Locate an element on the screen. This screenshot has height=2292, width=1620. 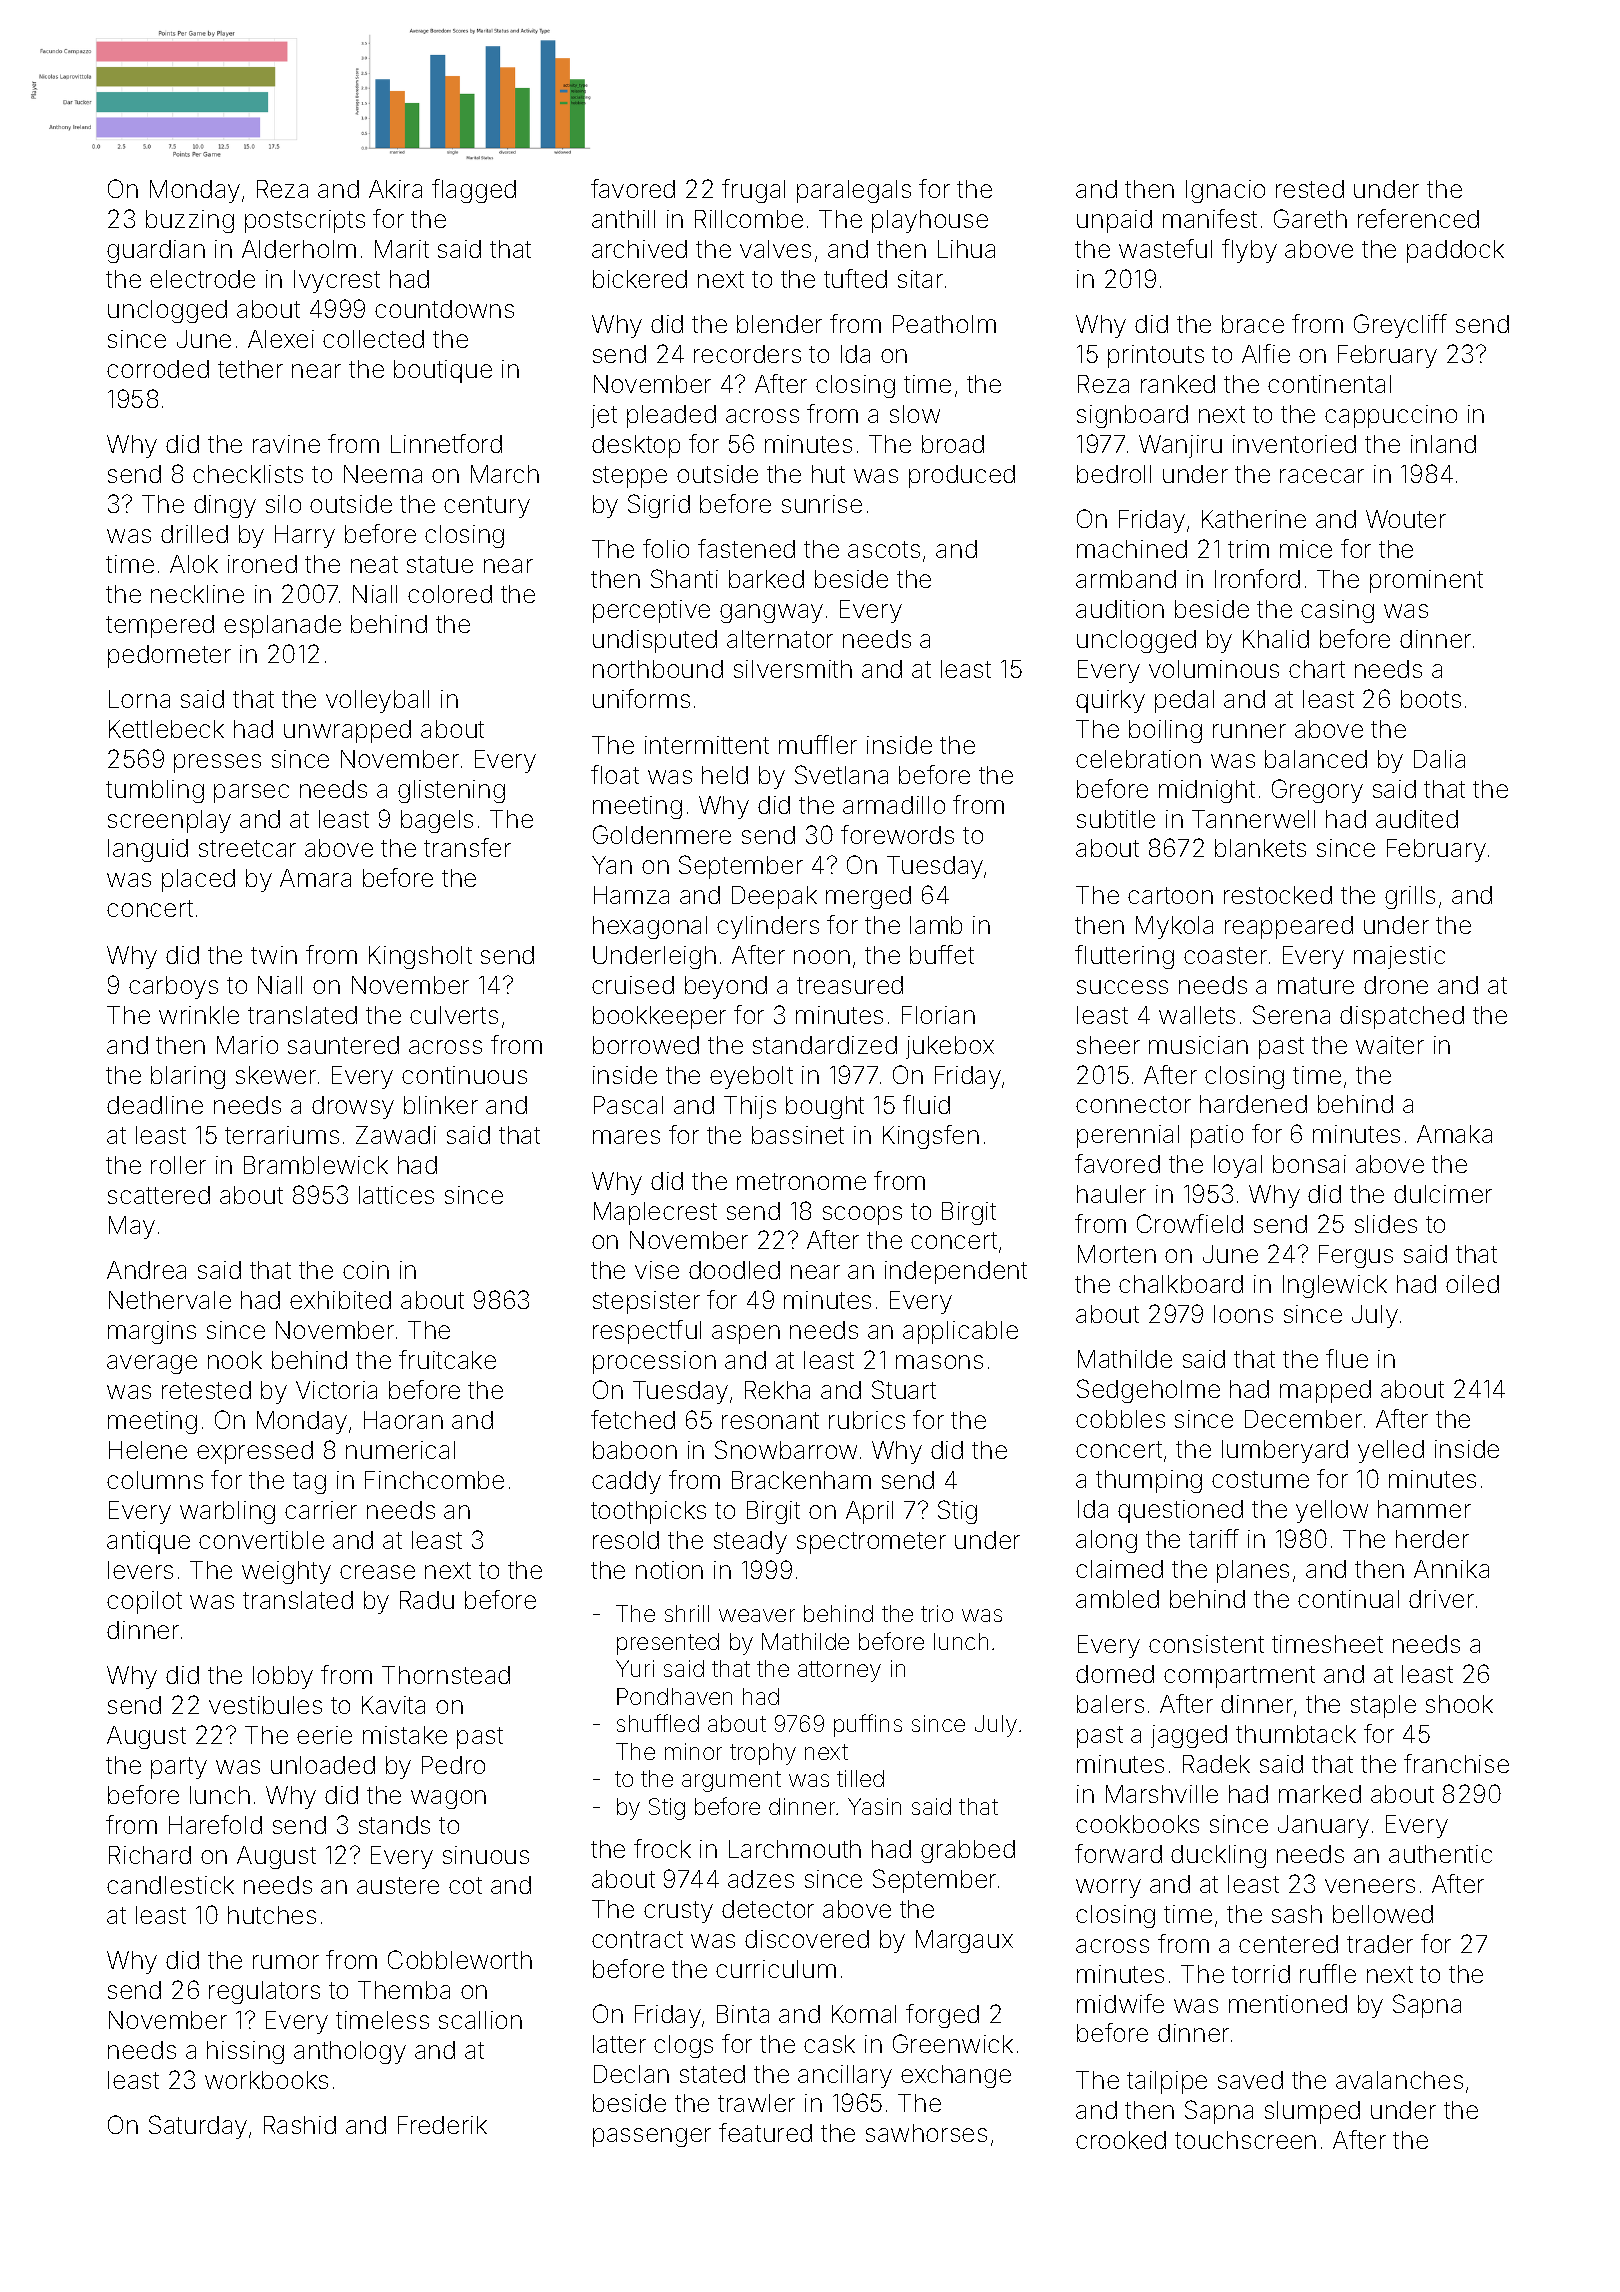
bought is located at coordinates (825, 1107).
